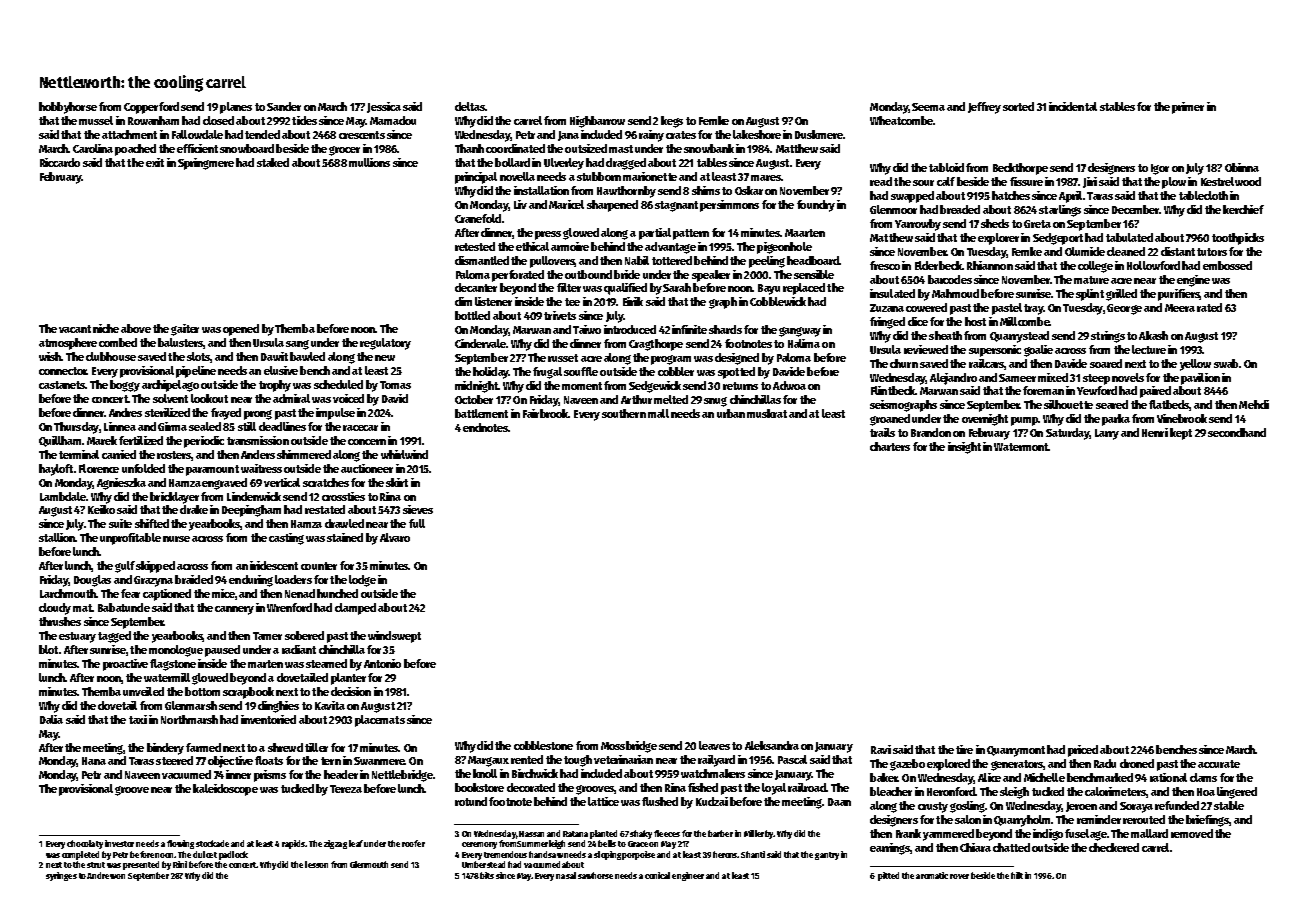 The height and width of the screenshot is (924, 1308). Describe the element at coordinates (1083, 751) in the screenshot. I see `priced` at that location.
